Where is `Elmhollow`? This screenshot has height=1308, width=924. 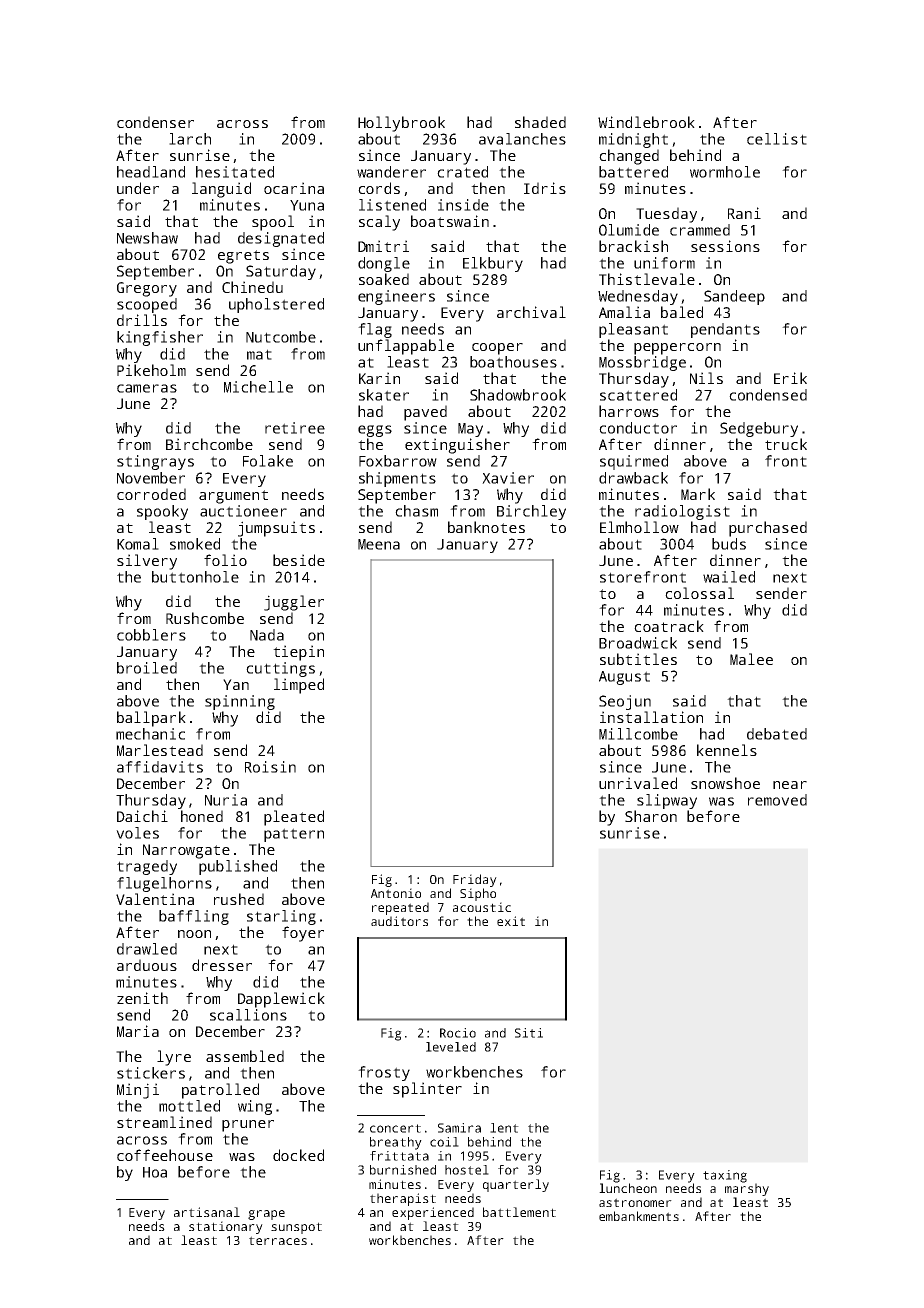 Elmhollow is located at coordinates (639, 527).
